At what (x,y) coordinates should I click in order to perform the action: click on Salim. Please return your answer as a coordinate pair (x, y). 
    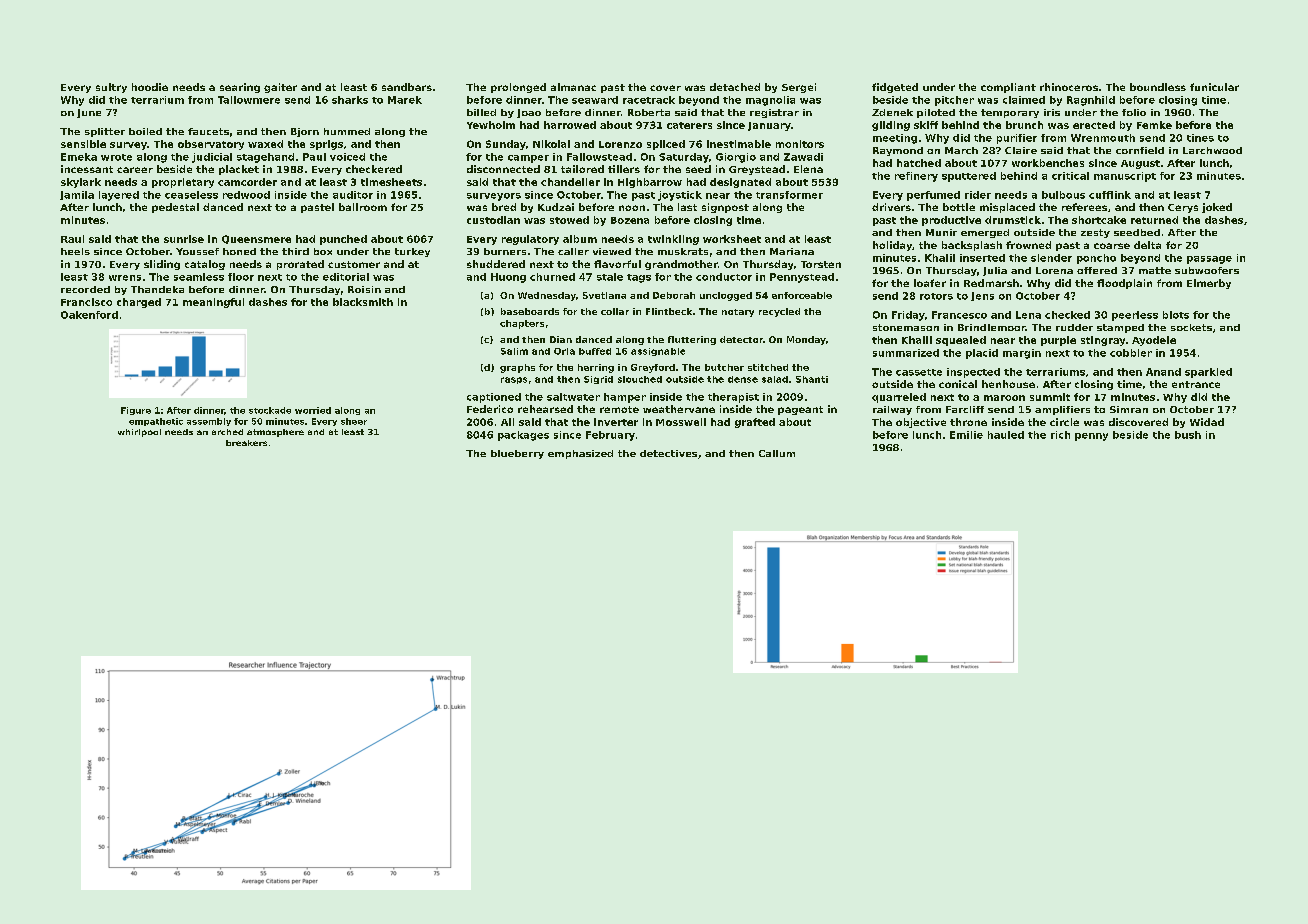
    Looking at the image, I should click on (514, 351).
